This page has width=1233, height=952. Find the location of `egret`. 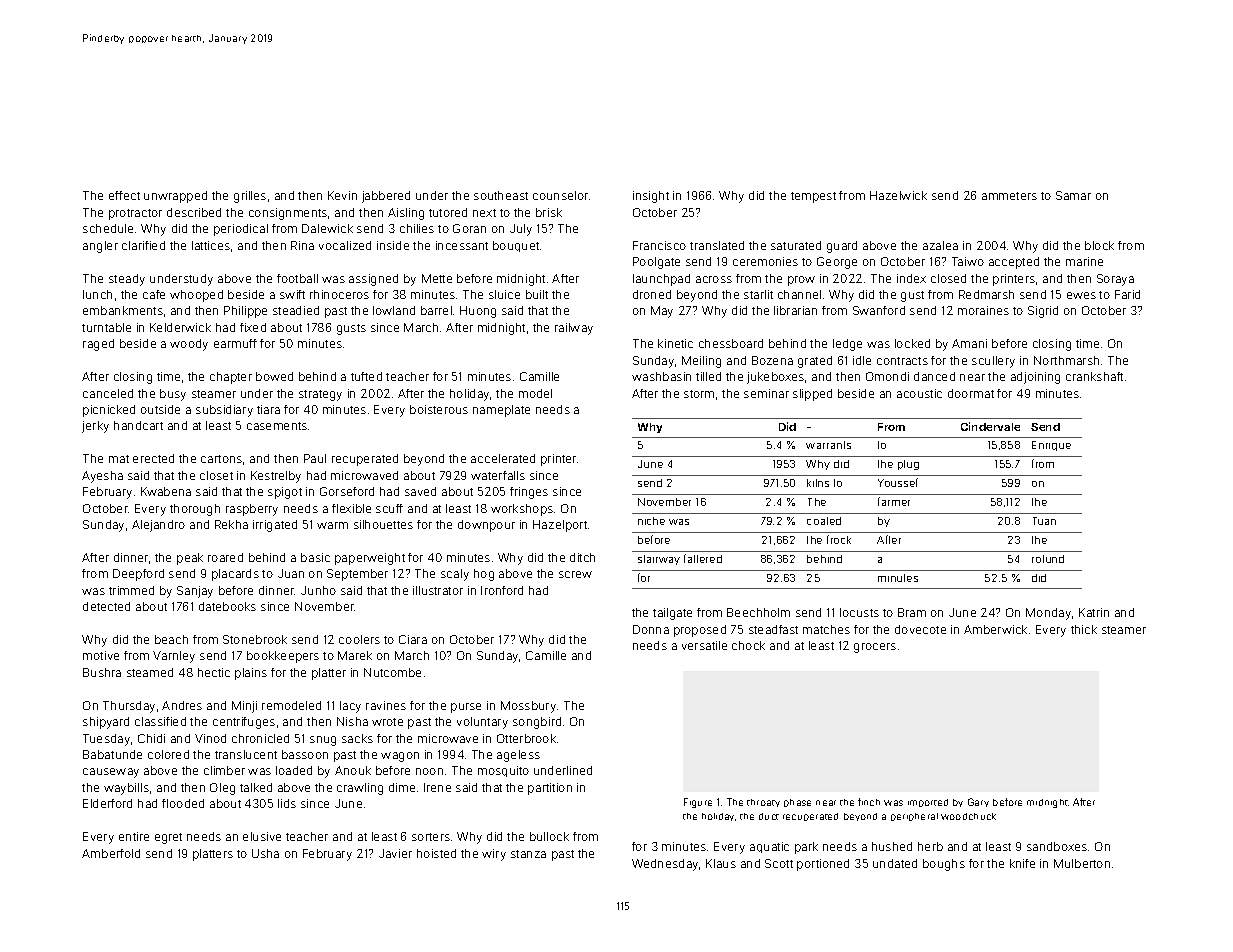

egret is located at coordinates (168, 838).
